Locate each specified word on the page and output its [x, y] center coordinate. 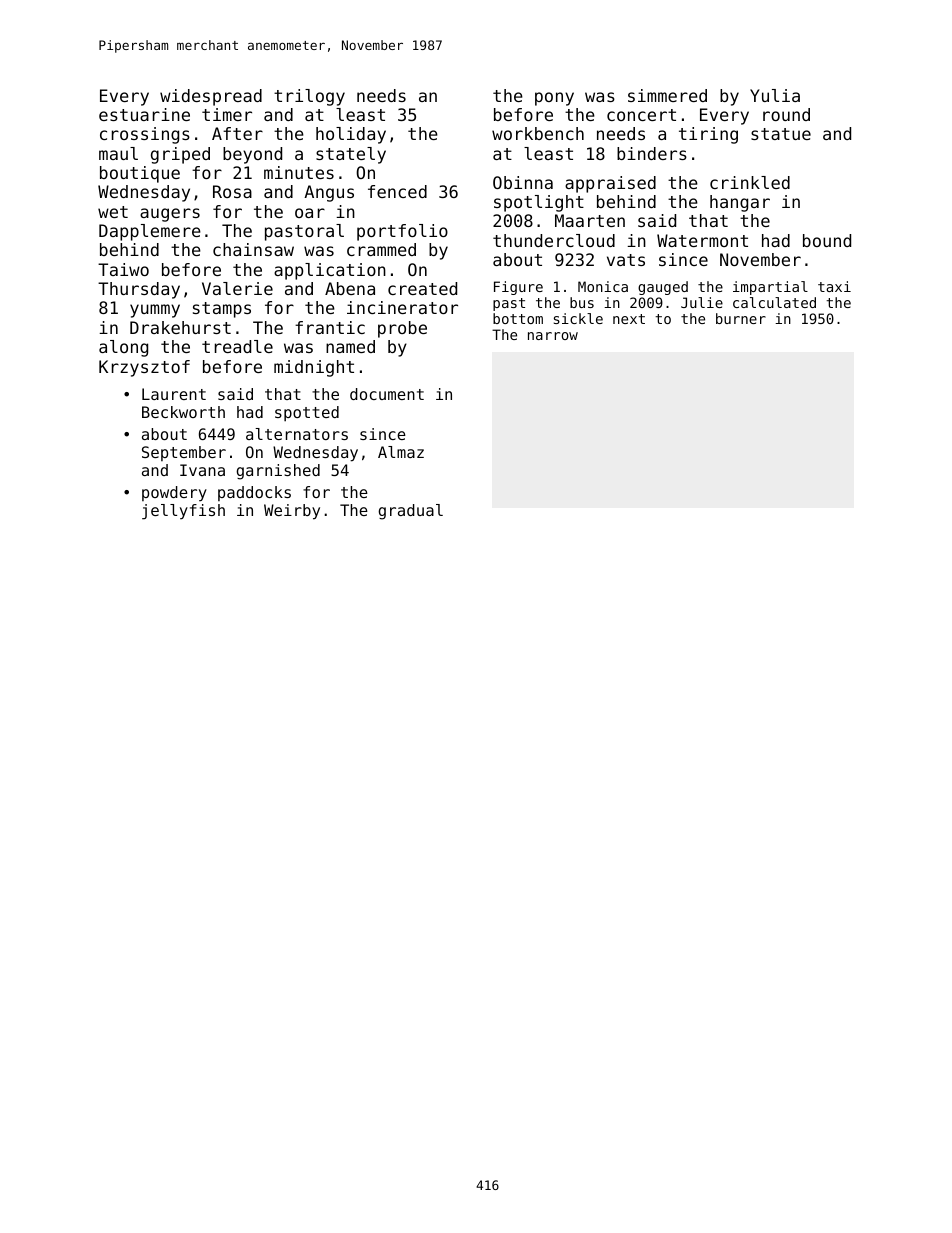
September [184, 453]
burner [741, 318]
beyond [252, 155]
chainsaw [253, 249]
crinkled [750, 182]
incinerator [402, 307]
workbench [538, 133]
